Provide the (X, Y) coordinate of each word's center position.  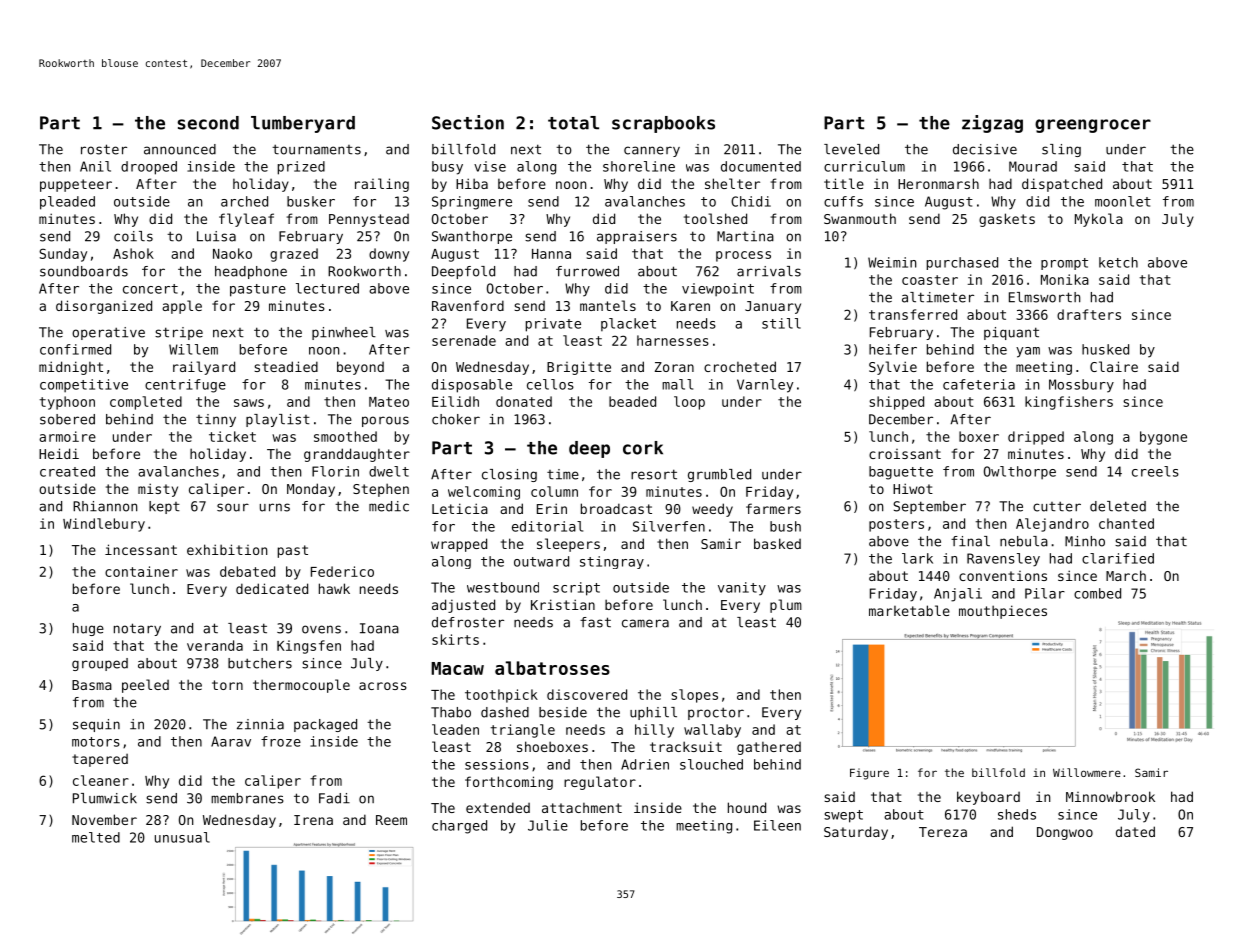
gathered (769, 748)
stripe (179, 333)
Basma (92, 685)
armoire (67, 436)
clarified (1118, 558)
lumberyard (303, 124)
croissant (905, 454)
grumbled (719, 475)
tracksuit (686, 746)
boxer (979, 436)
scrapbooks (663, 124)
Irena (313, 820)
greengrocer (1093, 126)
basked (777, 543)
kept (164, 507)
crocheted (740, 366)
